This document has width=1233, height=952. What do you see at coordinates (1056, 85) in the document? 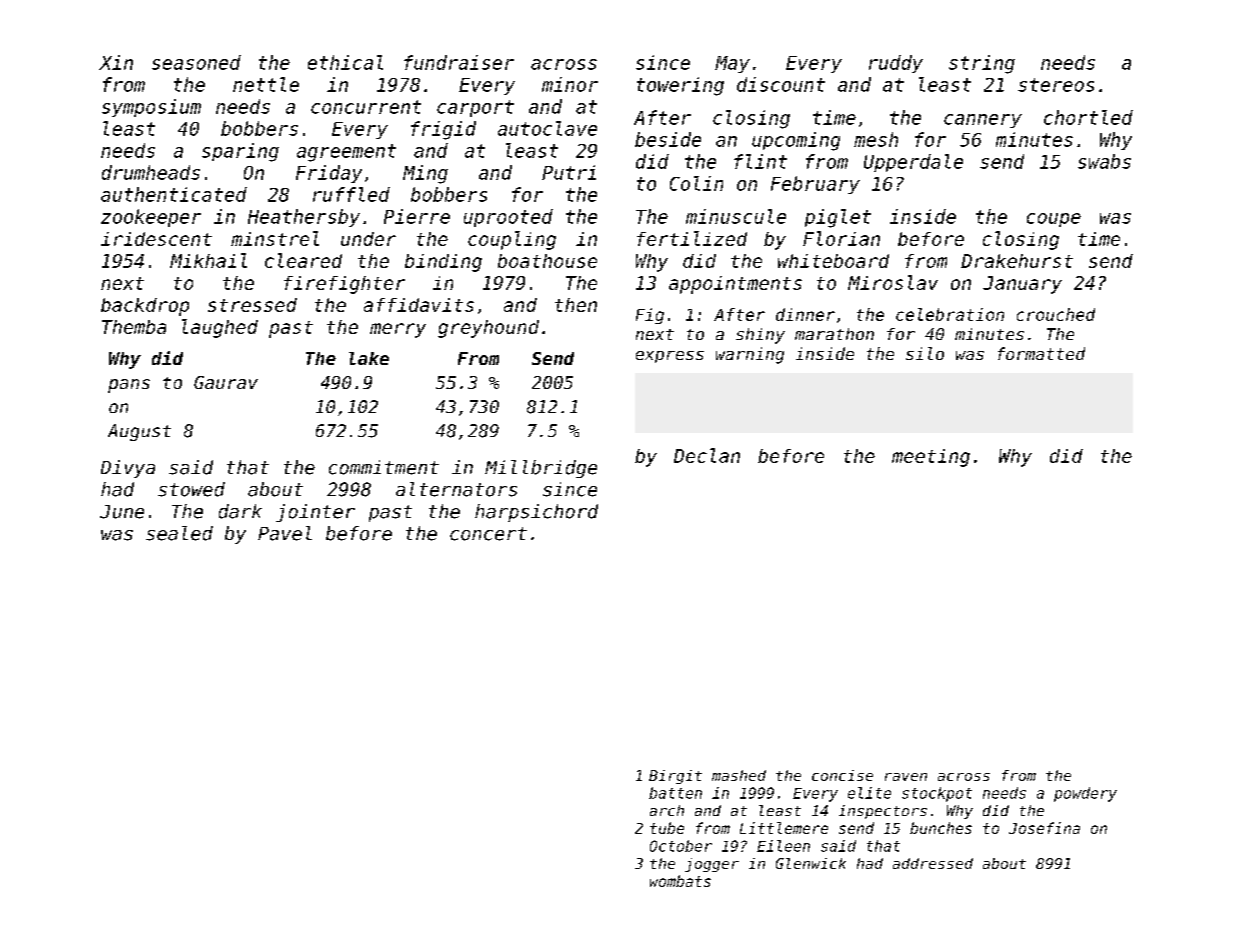
I see `stereos` at bounding box center [1056, 85].
